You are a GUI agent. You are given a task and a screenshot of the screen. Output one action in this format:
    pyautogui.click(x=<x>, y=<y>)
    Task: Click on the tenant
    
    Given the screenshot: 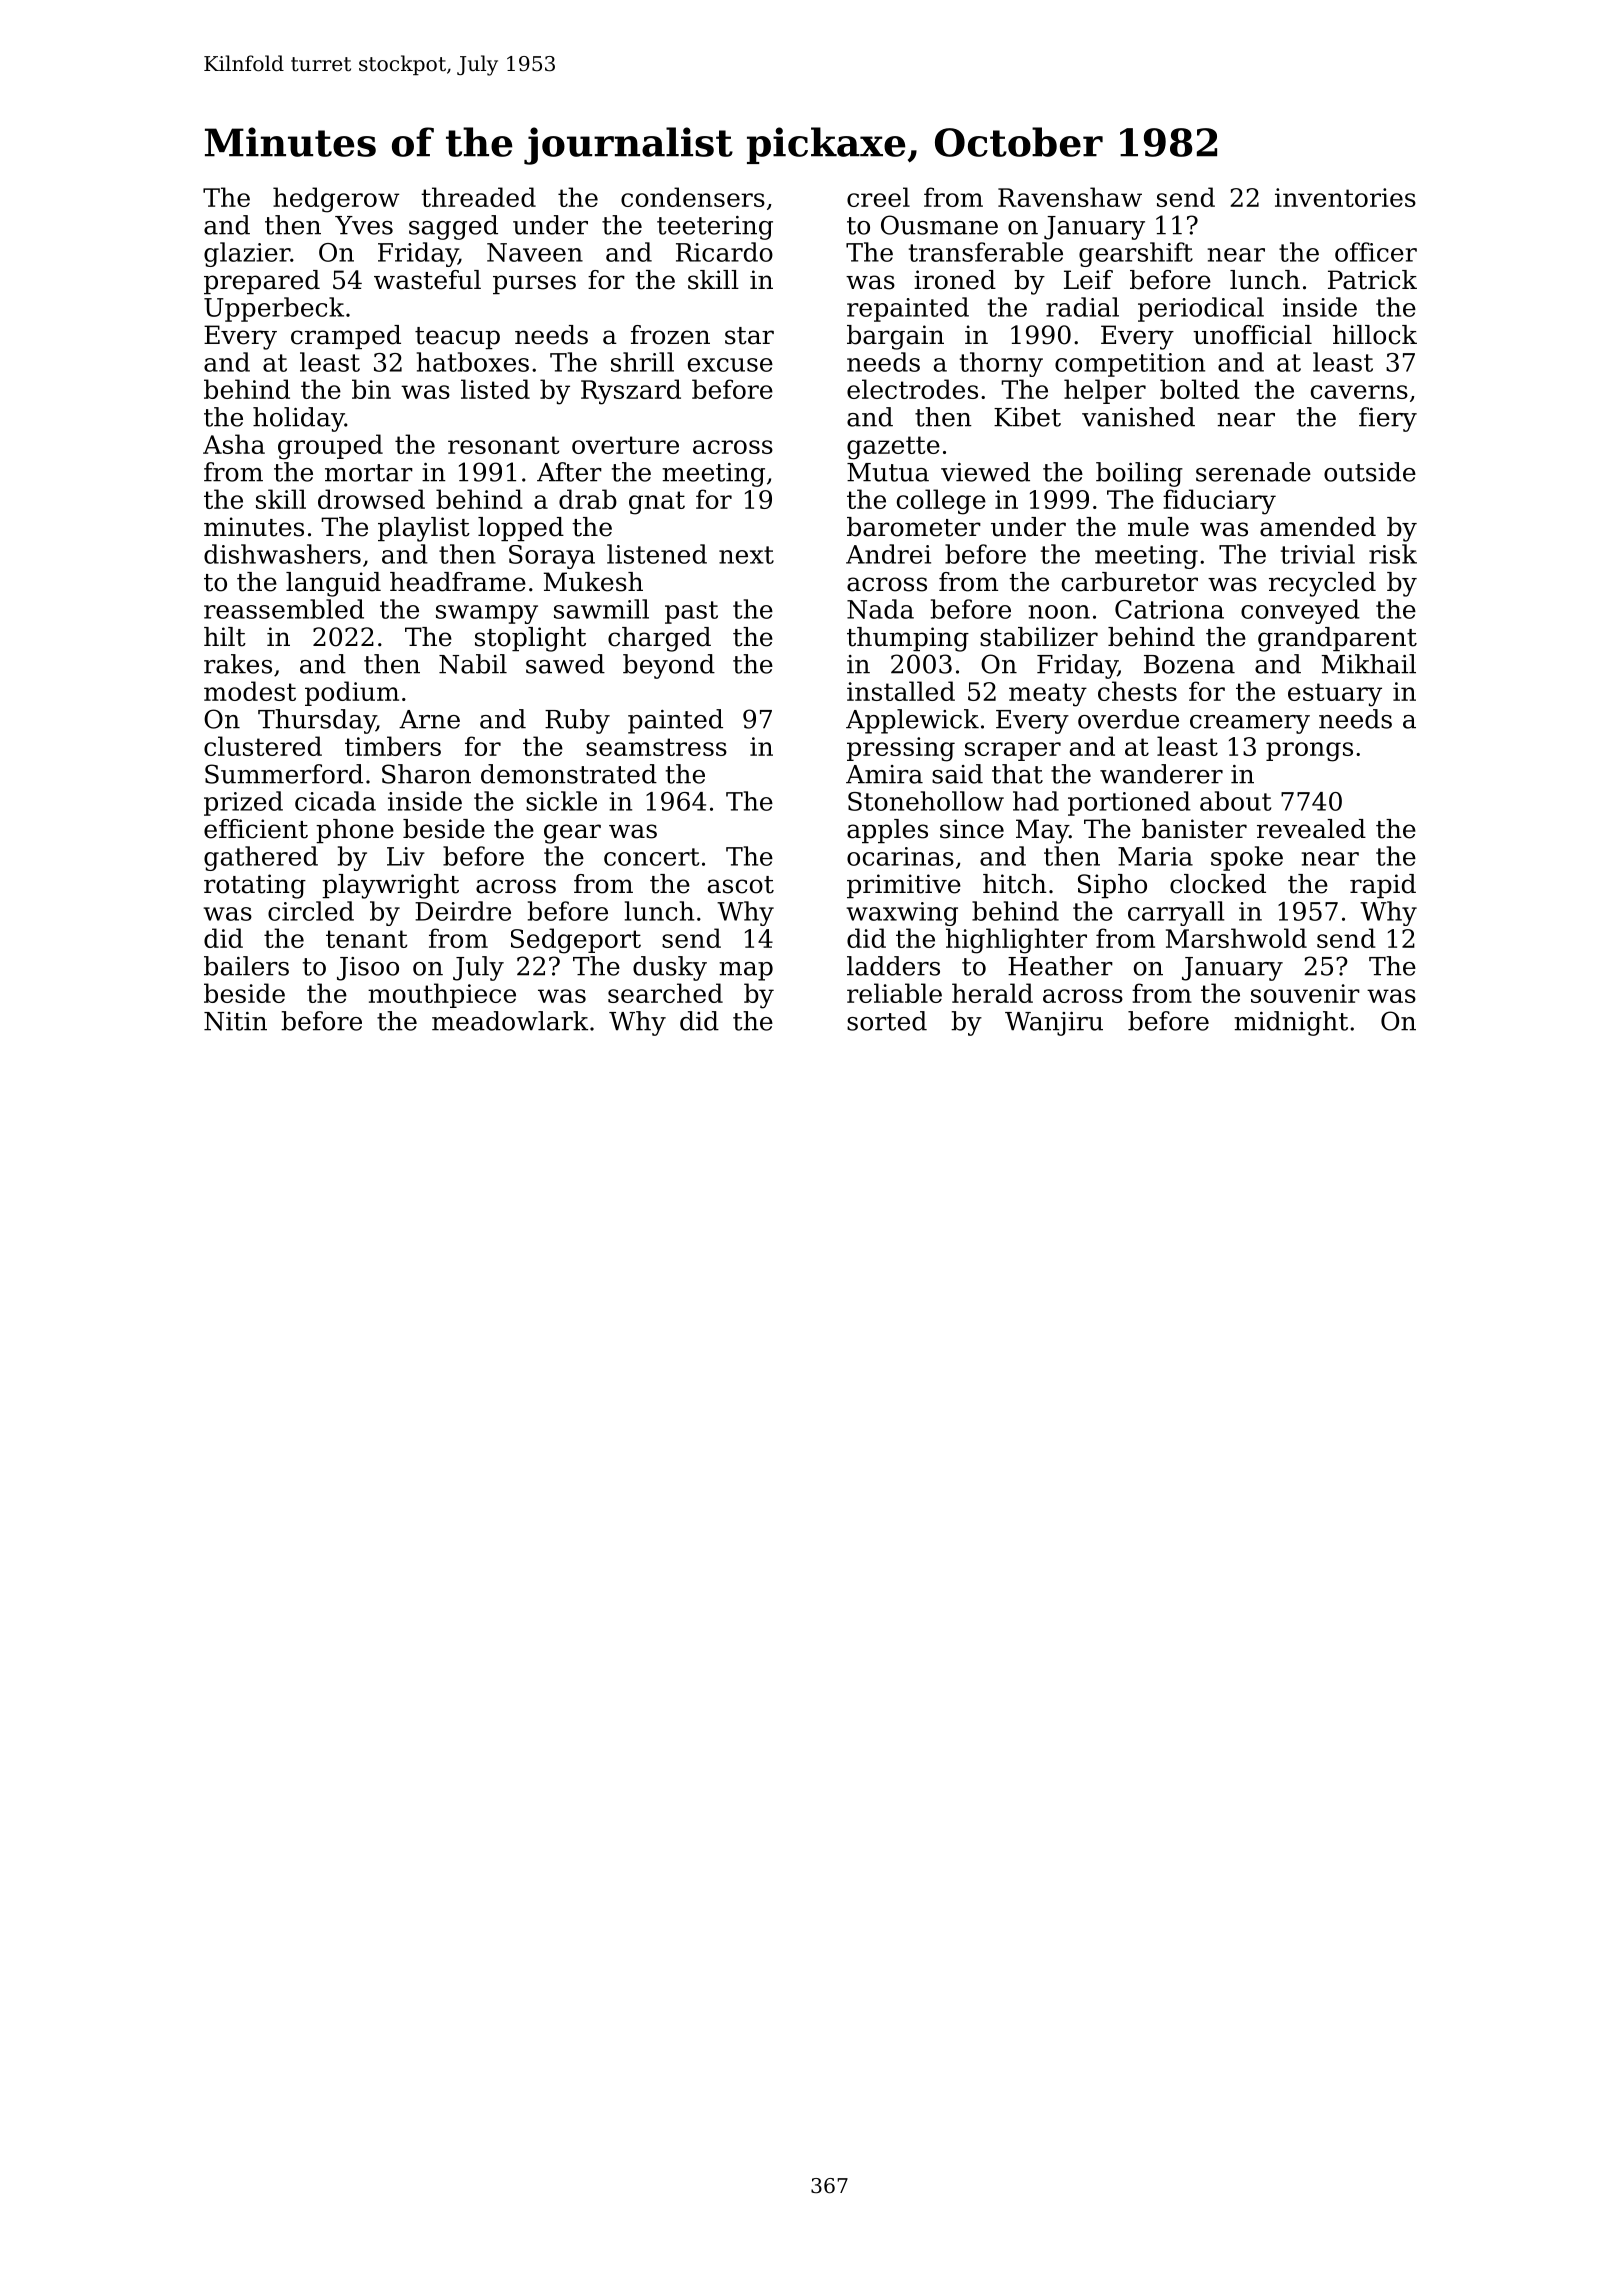 What is the action you would take?
    pyautogui.click(x=367, y=939)
